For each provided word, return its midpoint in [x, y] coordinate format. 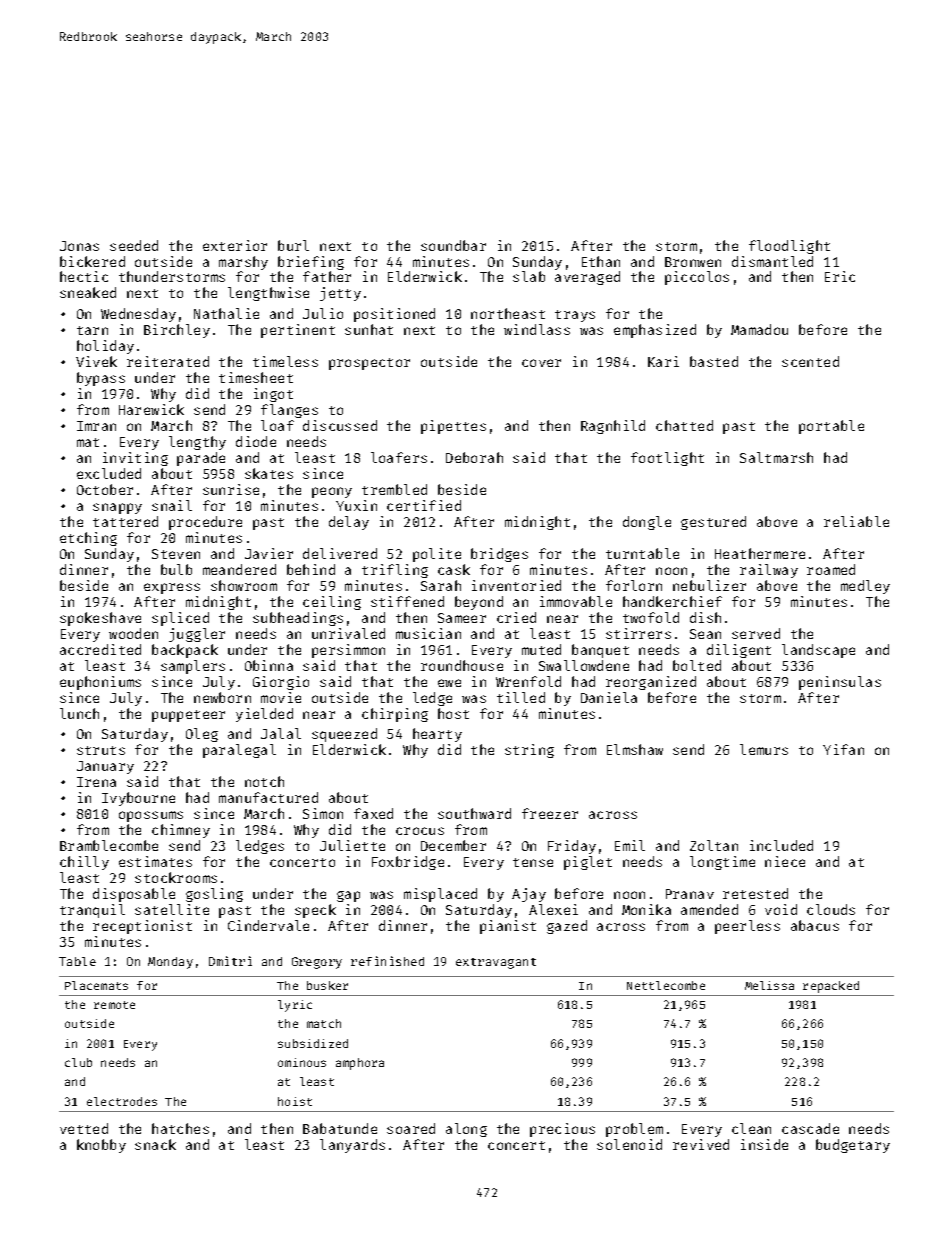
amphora [360, 1064]
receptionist [142, 927]
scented [810, 361]
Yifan [843, 749]
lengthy [197, 443]
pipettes [453, 427]
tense [533, 862]
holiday [105, 347]
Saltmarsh [776, 457]
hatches [180, 1128]
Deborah [474, 457]
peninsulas [840, 683]
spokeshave [100, 619]
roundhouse [462, 665]
